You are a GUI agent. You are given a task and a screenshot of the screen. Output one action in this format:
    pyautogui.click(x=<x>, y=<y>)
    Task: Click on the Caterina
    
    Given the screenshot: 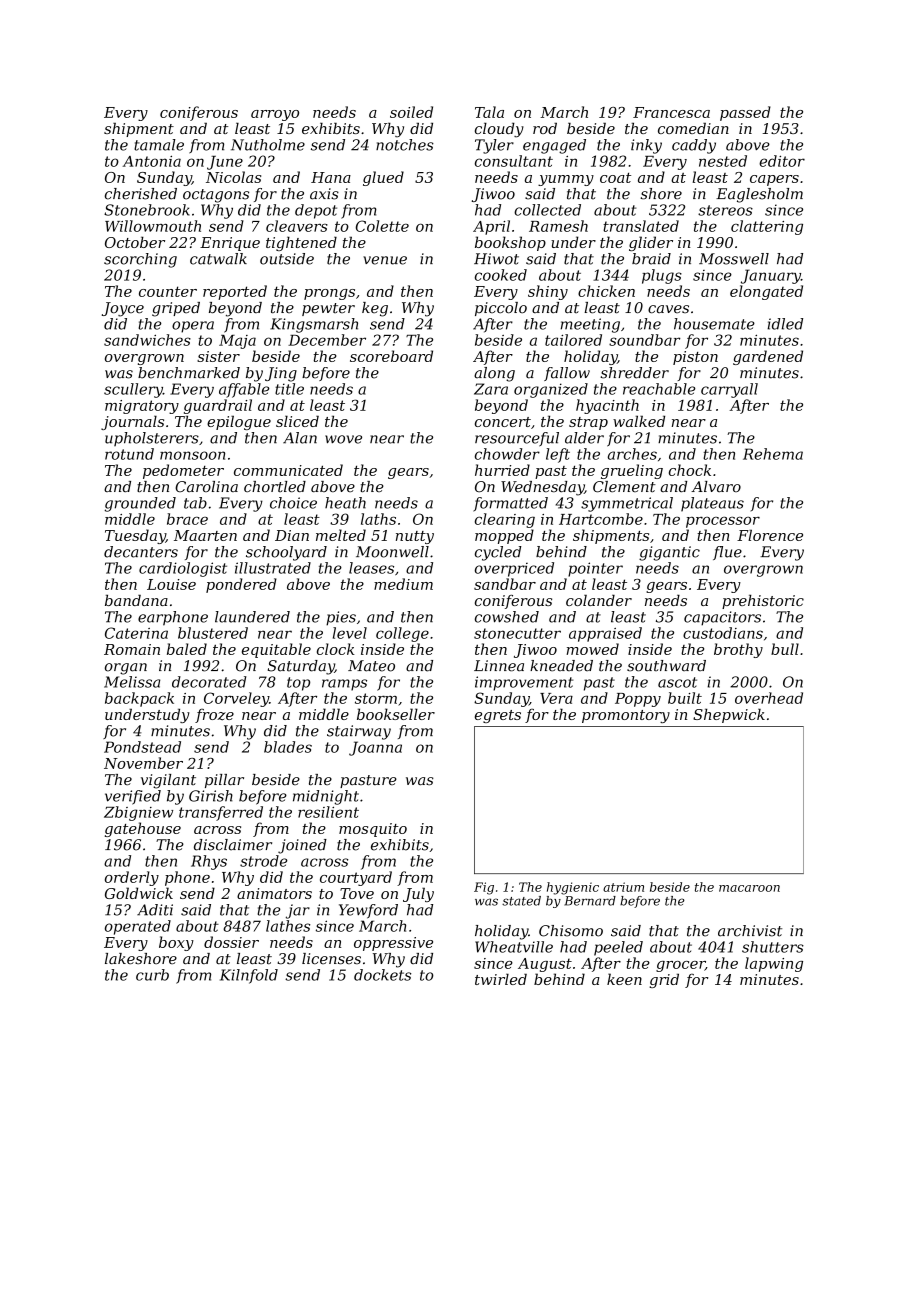 What is the action you would take?
    pyautogui.click(x=136, y=633)
